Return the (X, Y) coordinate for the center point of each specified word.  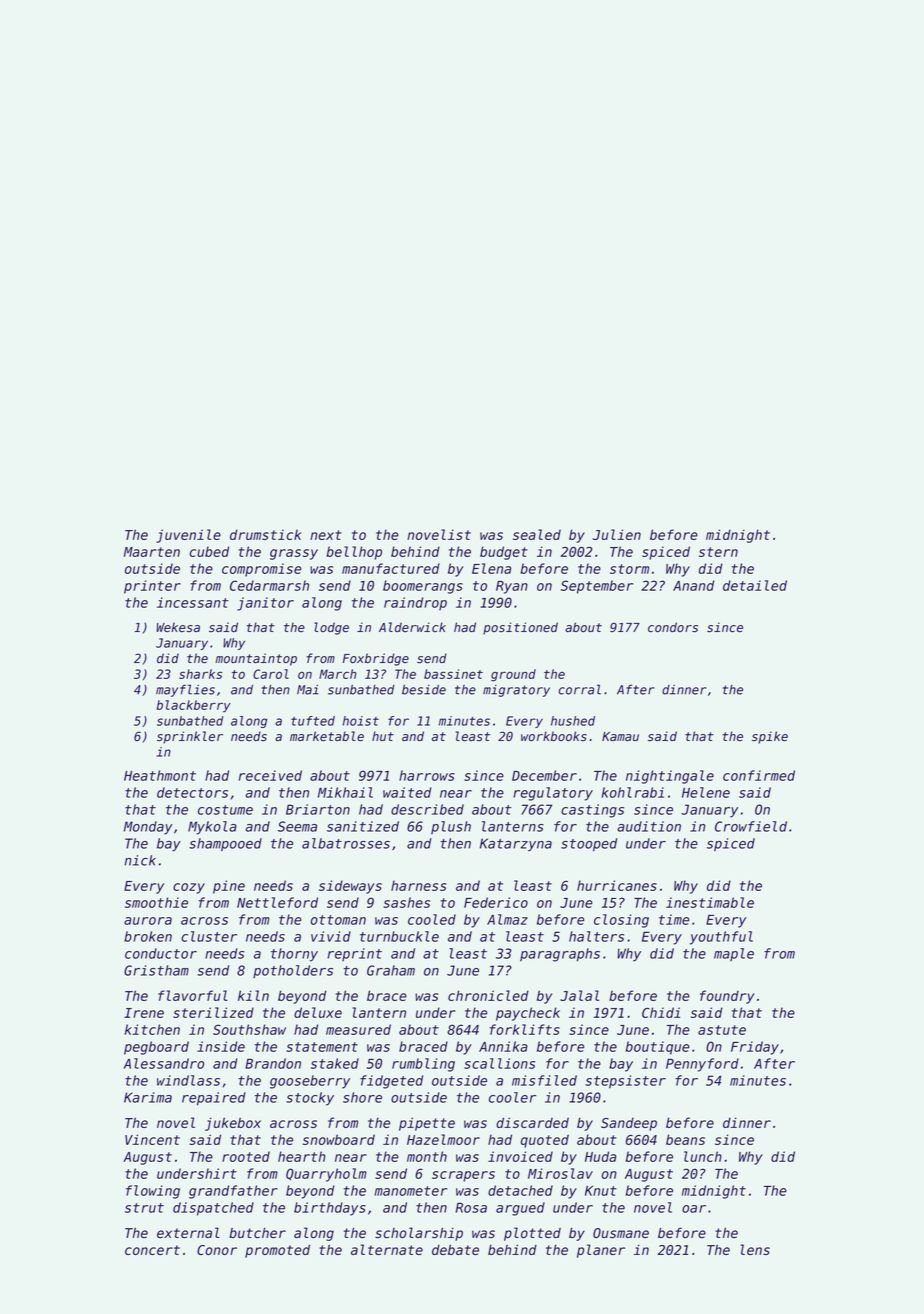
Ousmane (621, 1233)
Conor (217, 1250)
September (597, 587)
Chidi (661, 1012)
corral (579, 689)
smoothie (156, 902)
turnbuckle (399, 936)
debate (455, 1249)
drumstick (265, 534)
